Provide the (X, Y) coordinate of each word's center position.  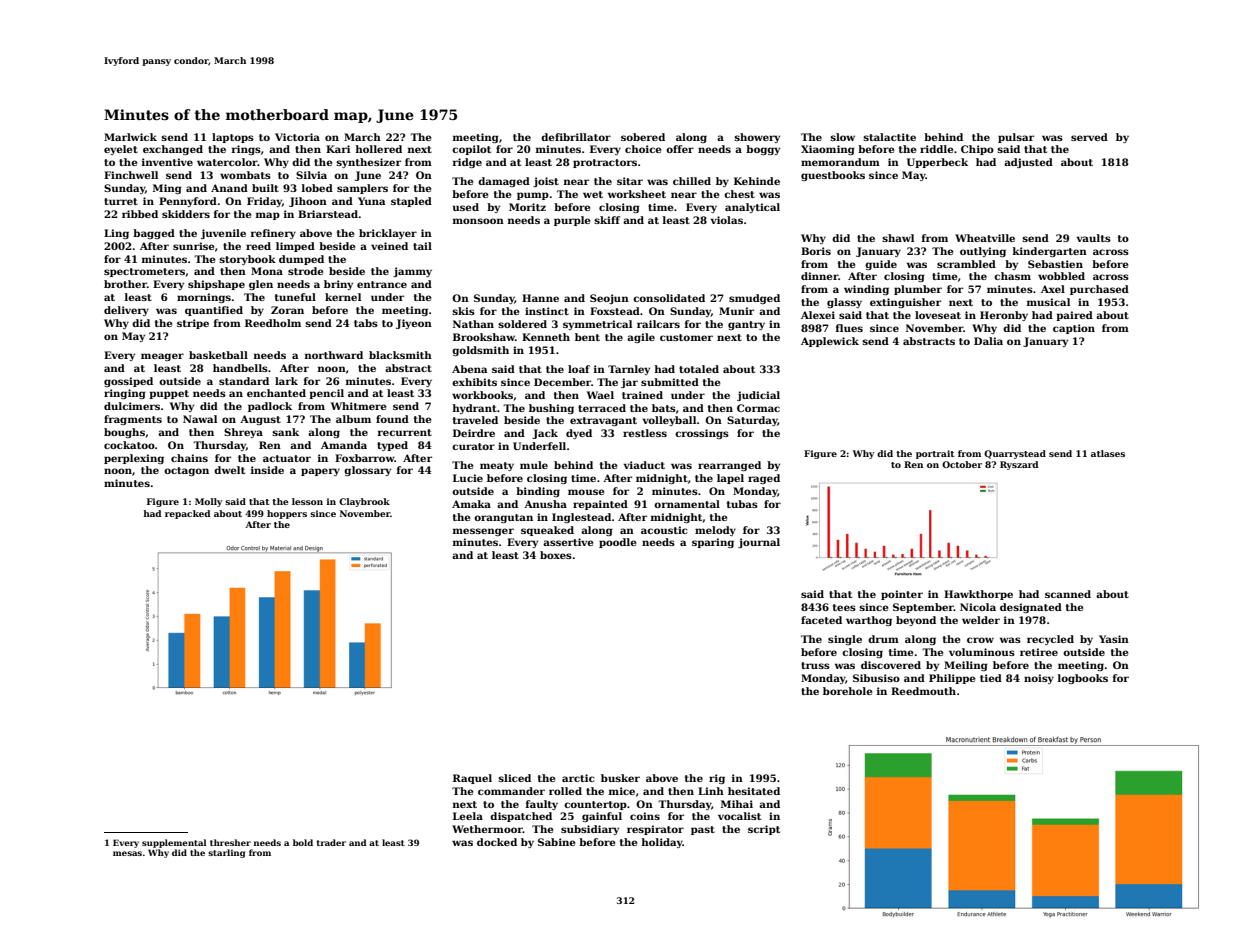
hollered (378, 149)
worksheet (637, 194)
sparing (713, 543)
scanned (1068, 594)
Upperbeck (937, 163)
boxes (556, 555)
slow (842, 137)
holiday (662, 843)
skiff (607, 220)
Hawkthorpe (978, 595)
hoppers (287, 514)
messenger (483, 532)
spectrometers (144, 272)
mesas (127, 853)
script (764, 830)
